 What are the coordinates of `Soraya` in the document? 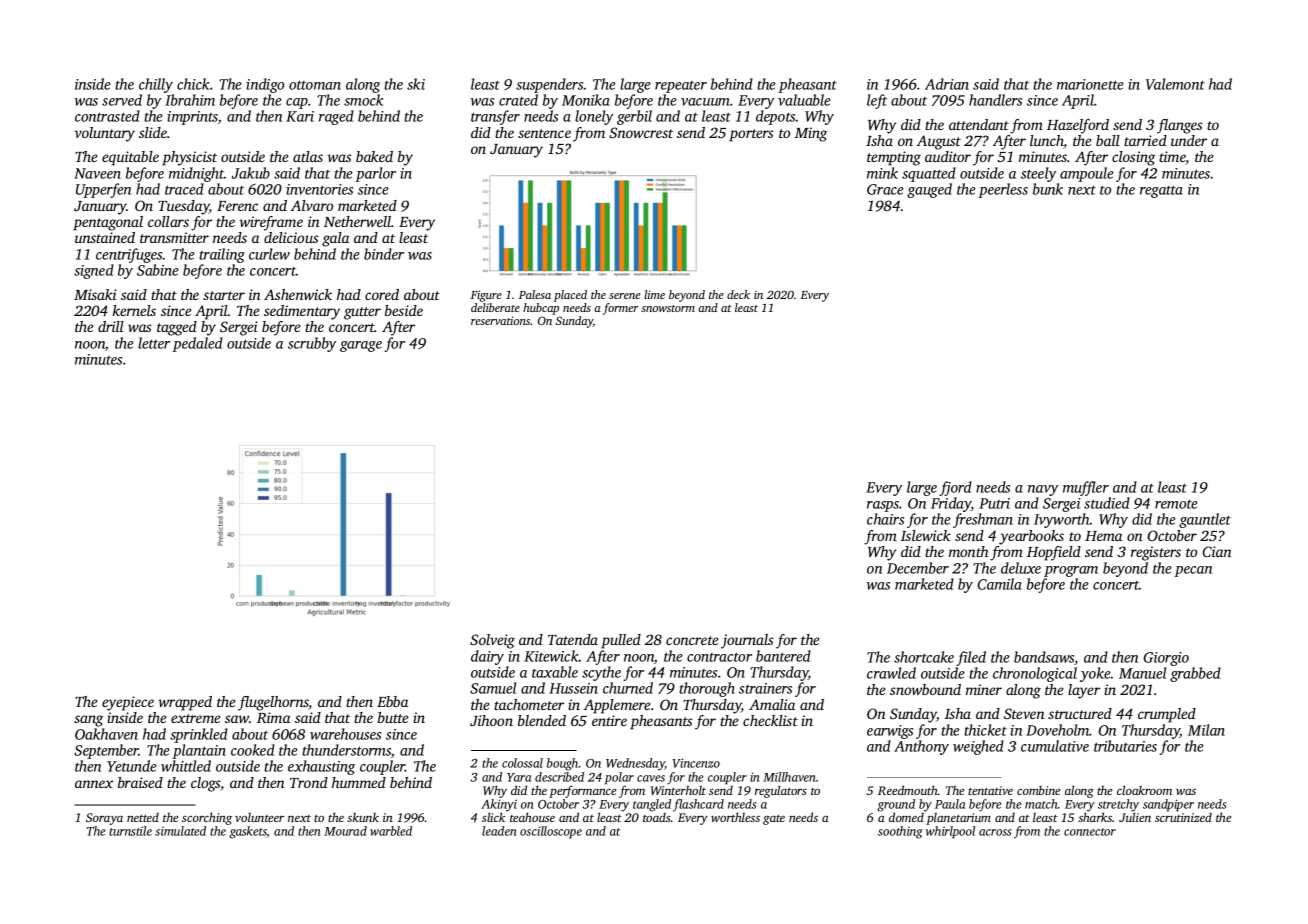 It's located at (104, 819).
